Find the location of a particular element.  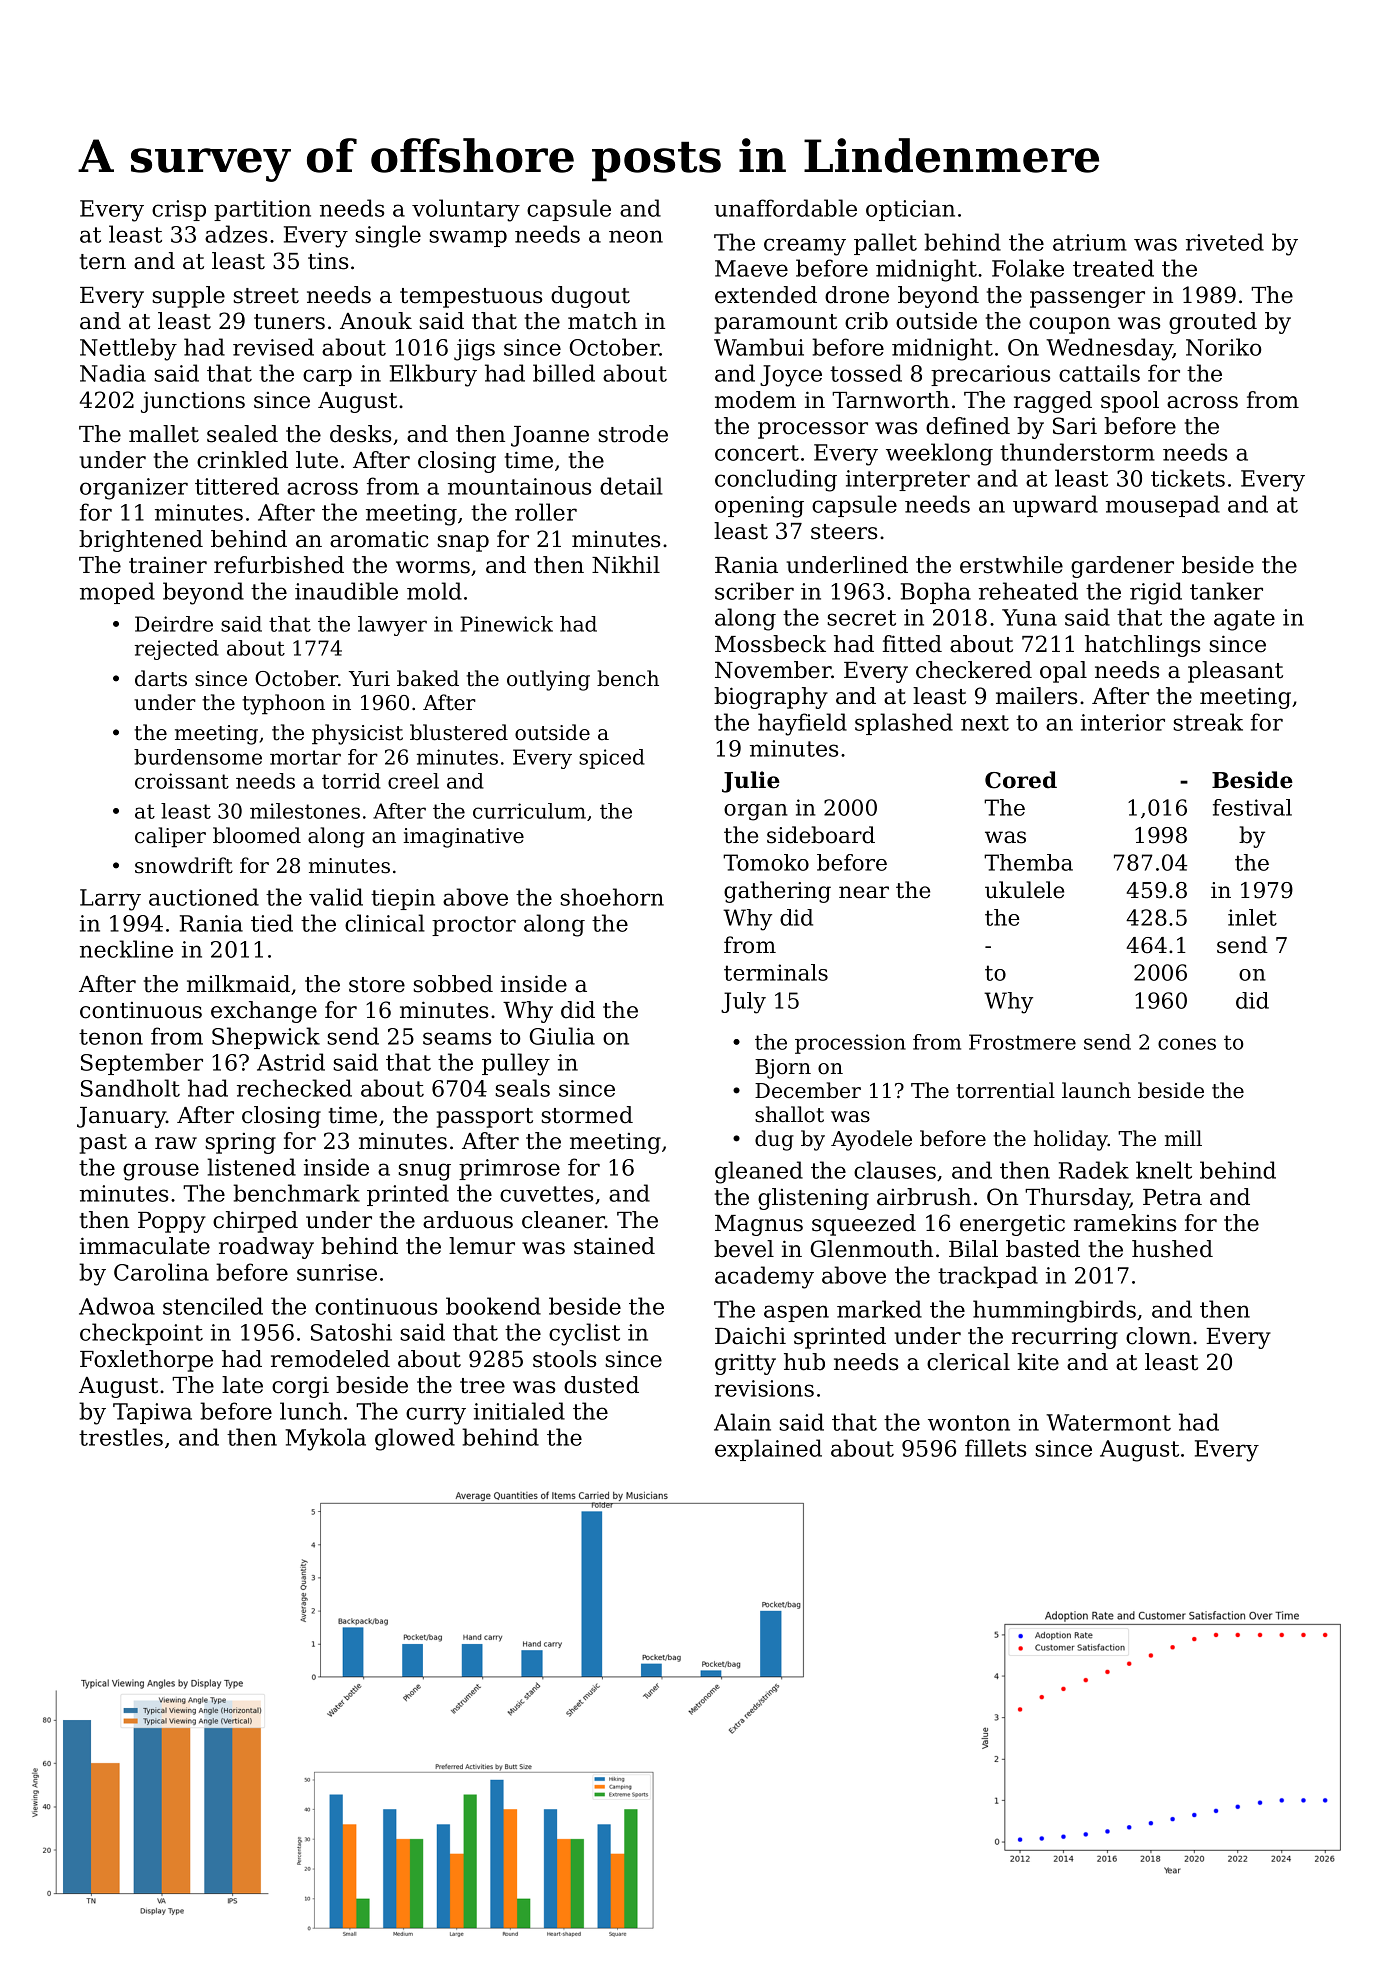

Folake is located at coordinates (1028, 268).
